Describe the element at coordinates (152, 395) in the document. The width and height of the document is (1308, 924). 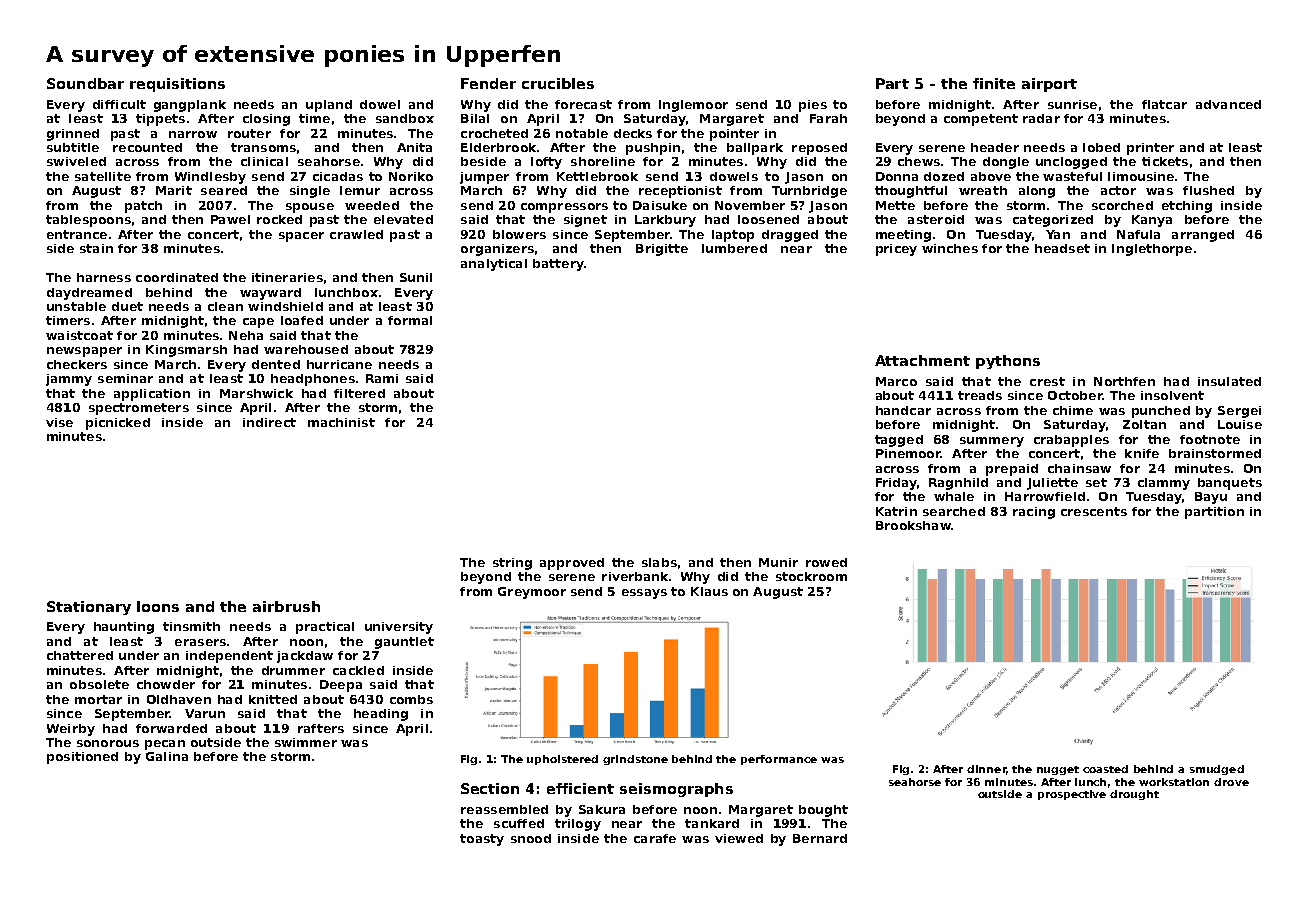
I see `application` at that location.
